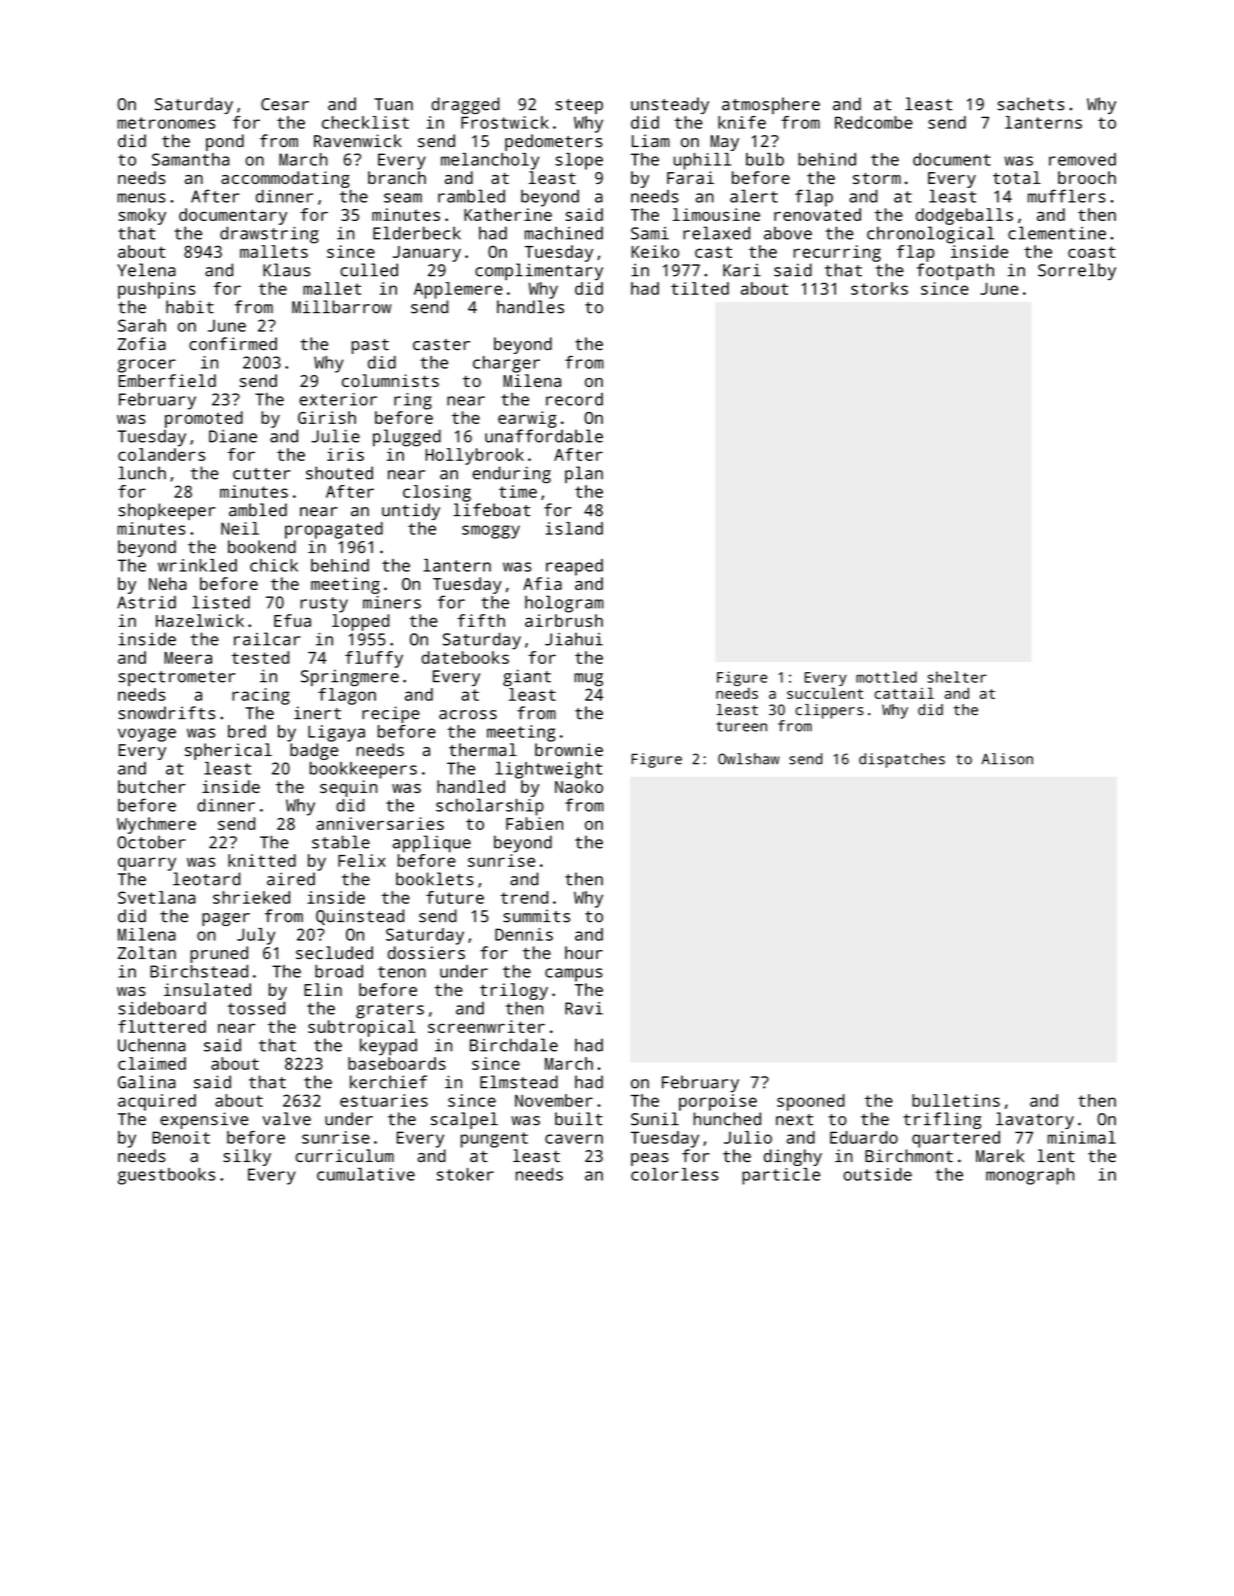 This screenshot has width=1234, height=1596. I want to click on accommodating, so click(285, 179).
